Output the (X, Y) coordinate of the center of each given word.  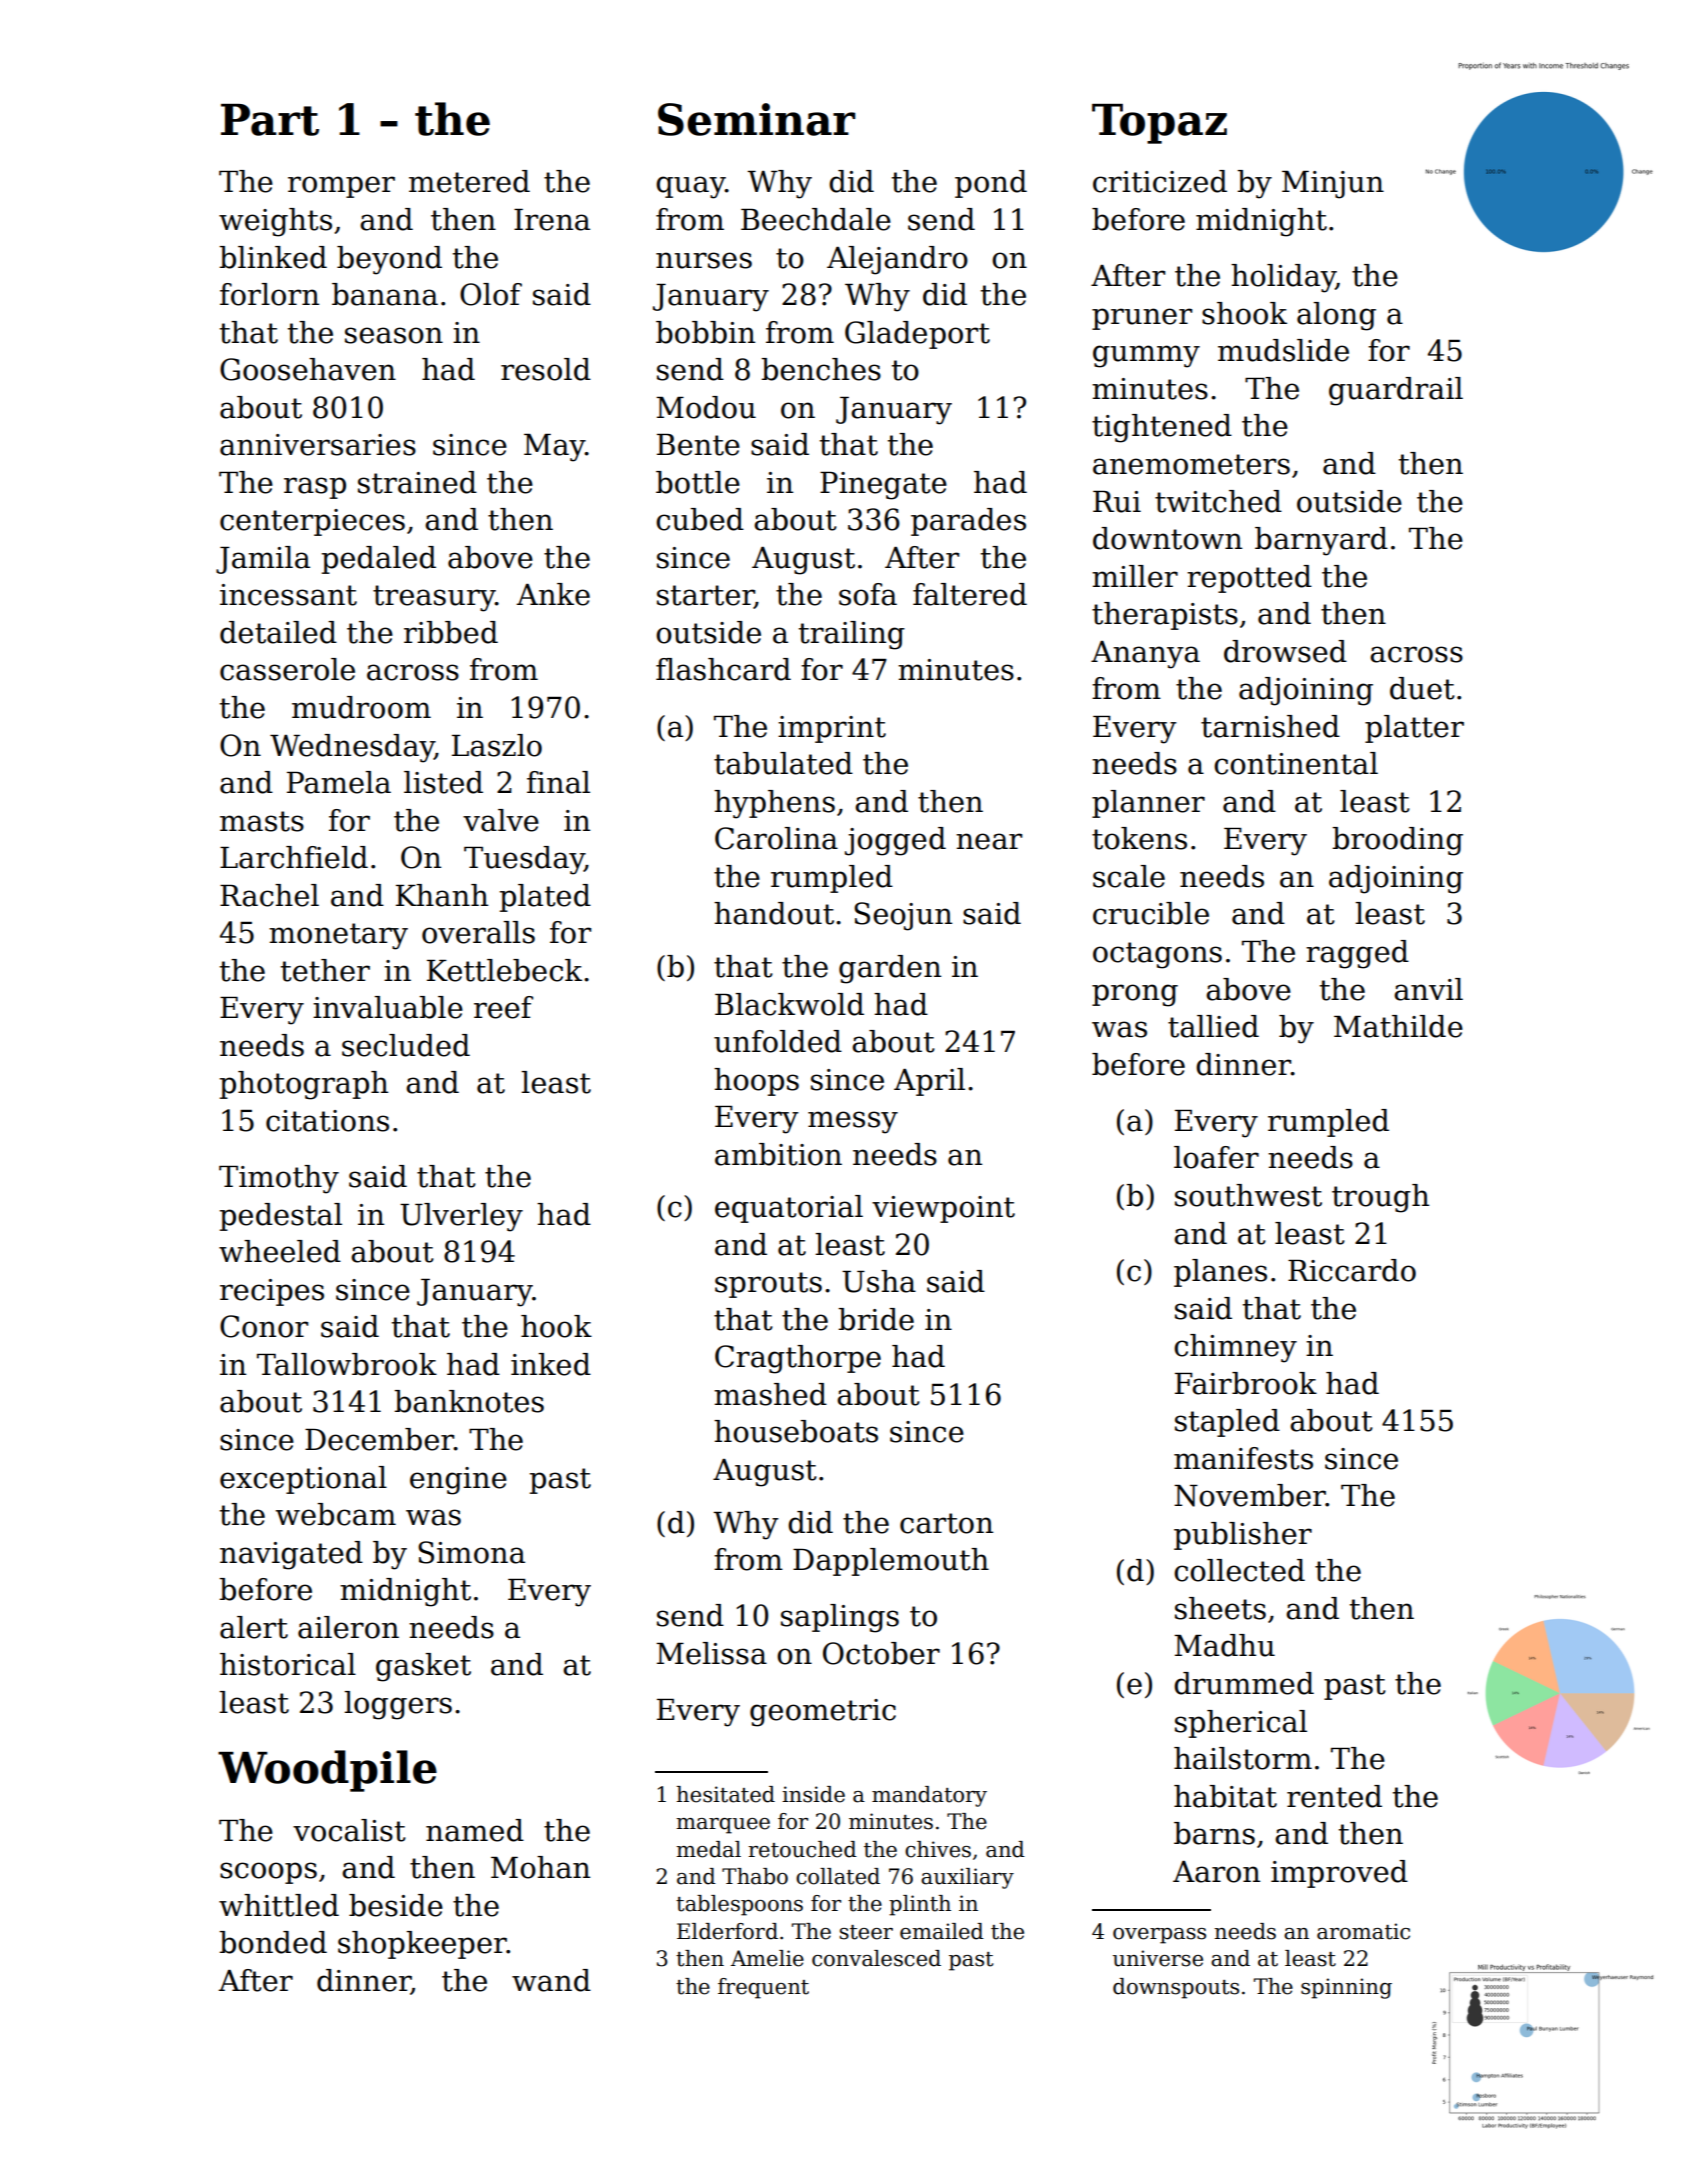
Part (270, 120)
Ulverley (461, 1217)
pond (991, 184)
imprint (832, 729)
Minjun (1333, 185)
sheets (1220, 1608)
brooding (1397, 841)
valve (501, 820)
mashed (770, 1394)
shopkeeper (422, 1945)
